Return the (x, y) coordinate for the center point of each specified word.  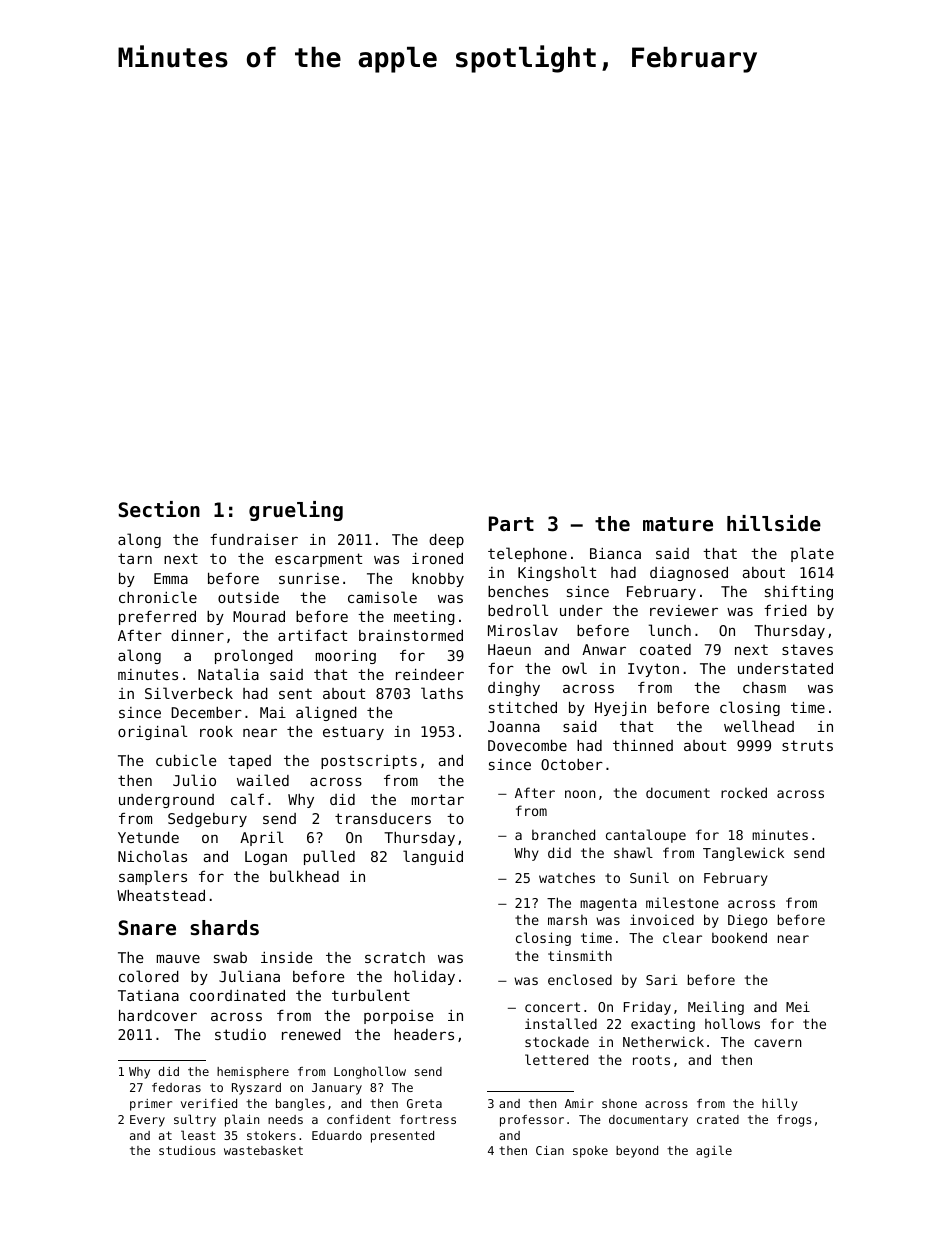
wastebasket (263, 1150)
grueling (296, 511)
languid (433, 857)
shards (224, 928)
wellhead (759, 726)
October (572, 764)
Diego (747, 921)
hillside (774, 523)
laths (442, 693)
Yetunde (148, 837)
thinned (643, 745)
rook (216, 731)
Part (511, 523)
